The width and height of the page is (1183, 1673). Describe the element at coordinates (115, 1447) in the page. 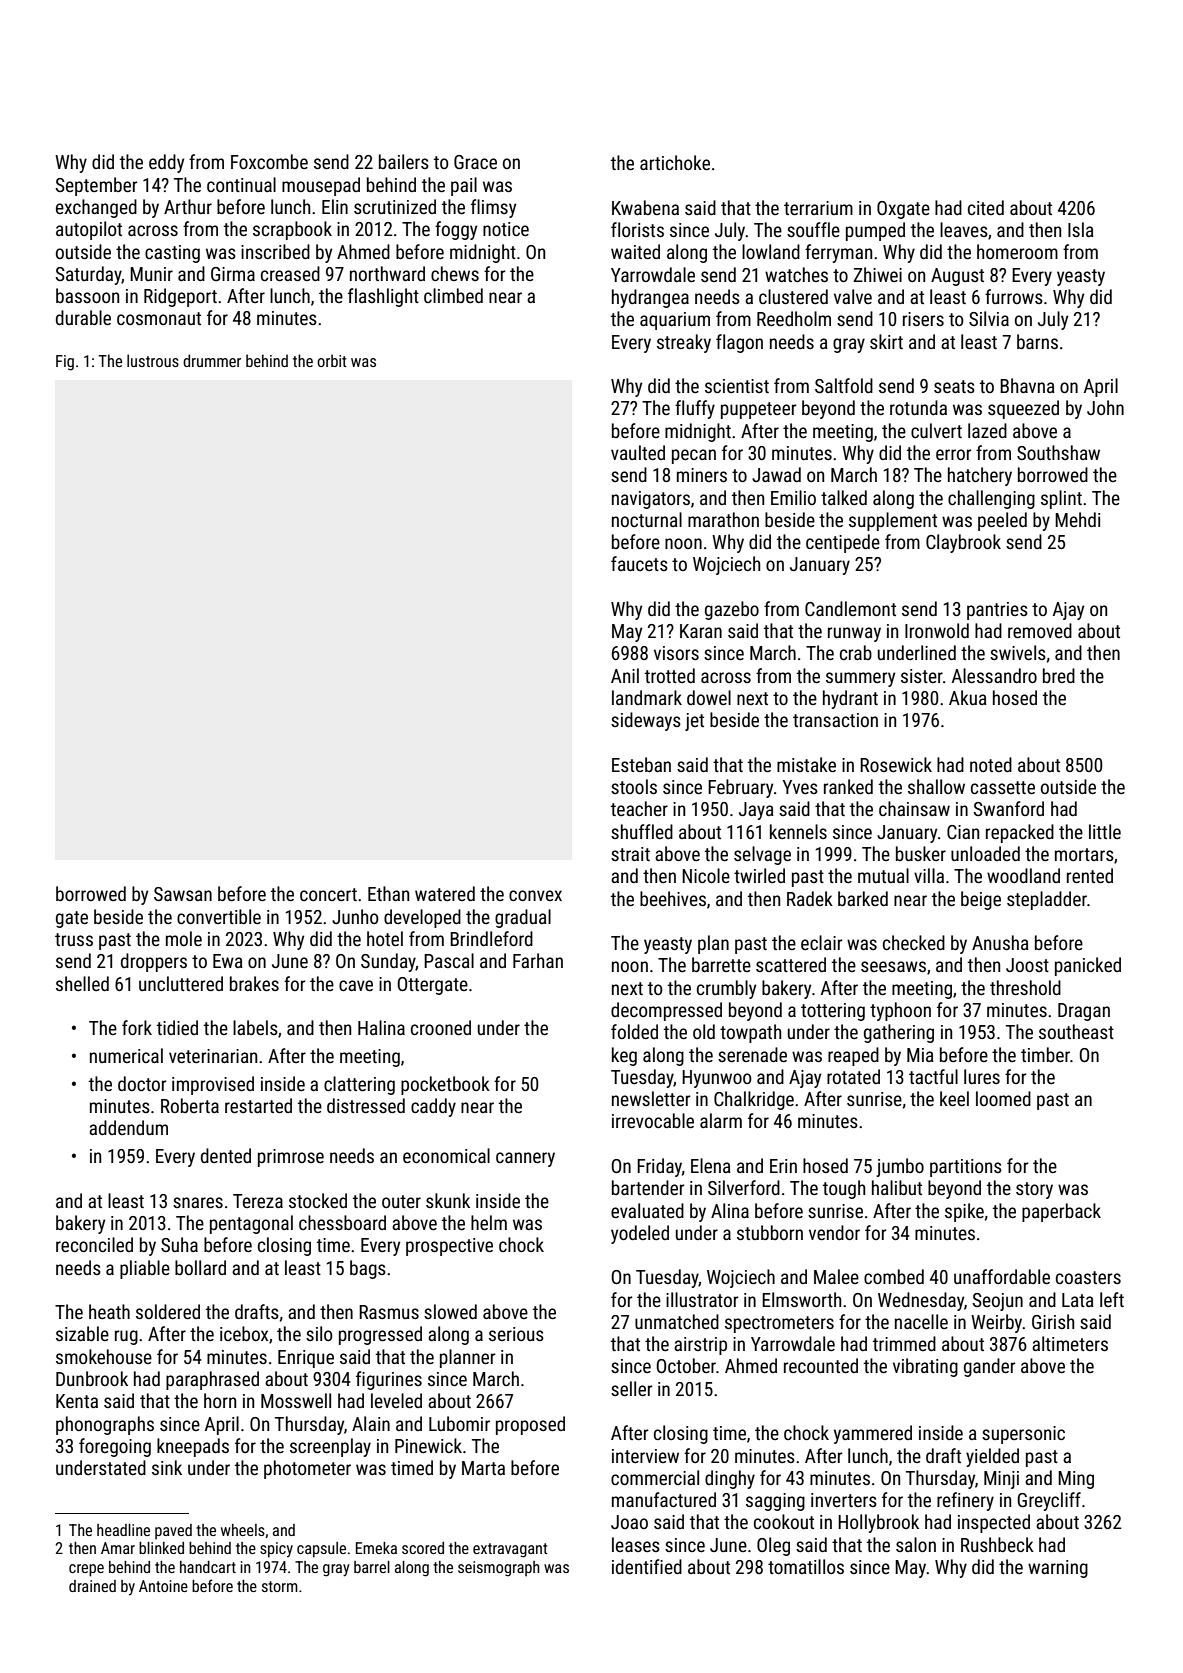

I see `foregoing` at that location.
